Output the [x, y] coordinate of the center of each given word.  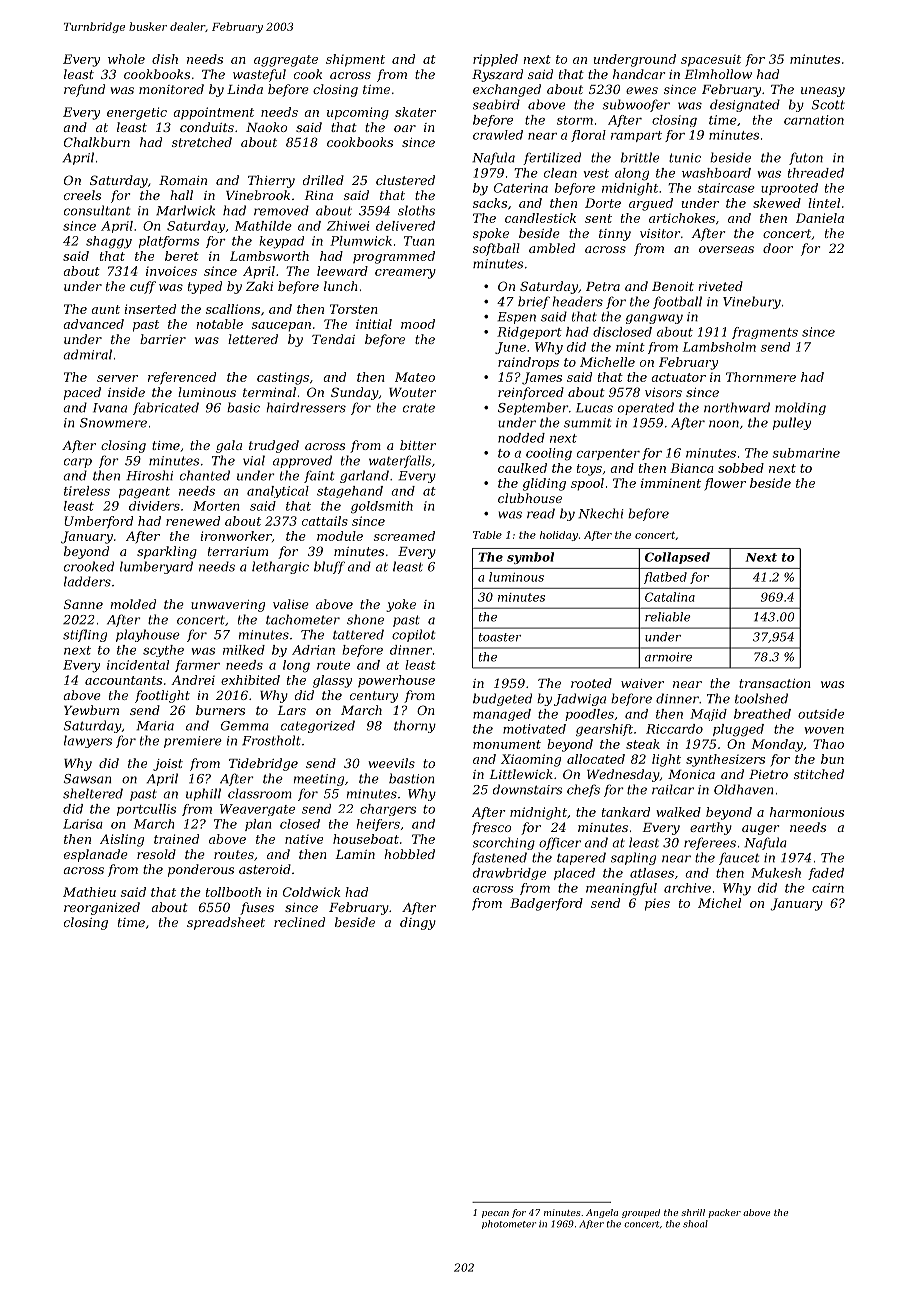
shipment [355, 60]
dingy [418, 923]
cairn [828, 888]
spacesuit [711, 60]
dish [165, 59]
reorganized [102, 908]
